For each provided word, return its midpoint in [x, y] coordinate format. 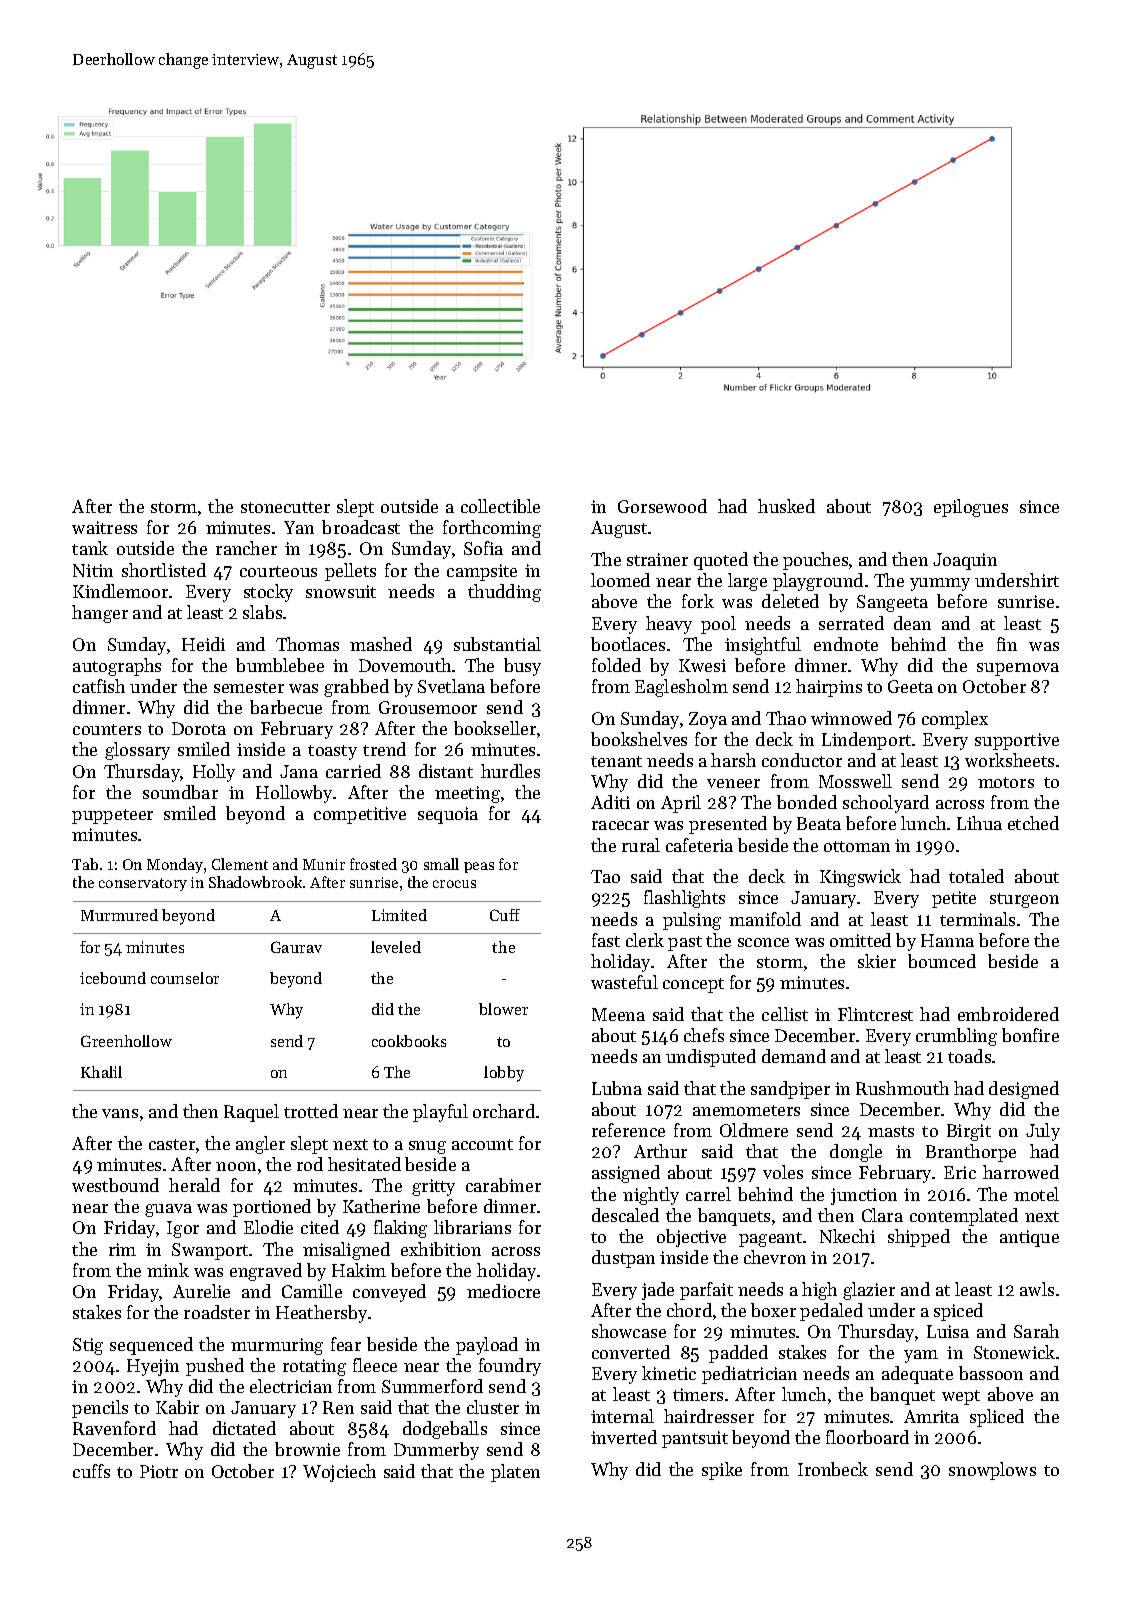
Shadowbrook [255, 882]
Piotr [159, 1471]
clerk [645, 940]
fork [698, 601]
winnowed [851, 718]
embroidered [1008, 1014]
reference [628, 1130]
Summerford [432, 1386]
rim [122, 1249]
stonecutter [285, 507]
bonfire [1030, 1035]
